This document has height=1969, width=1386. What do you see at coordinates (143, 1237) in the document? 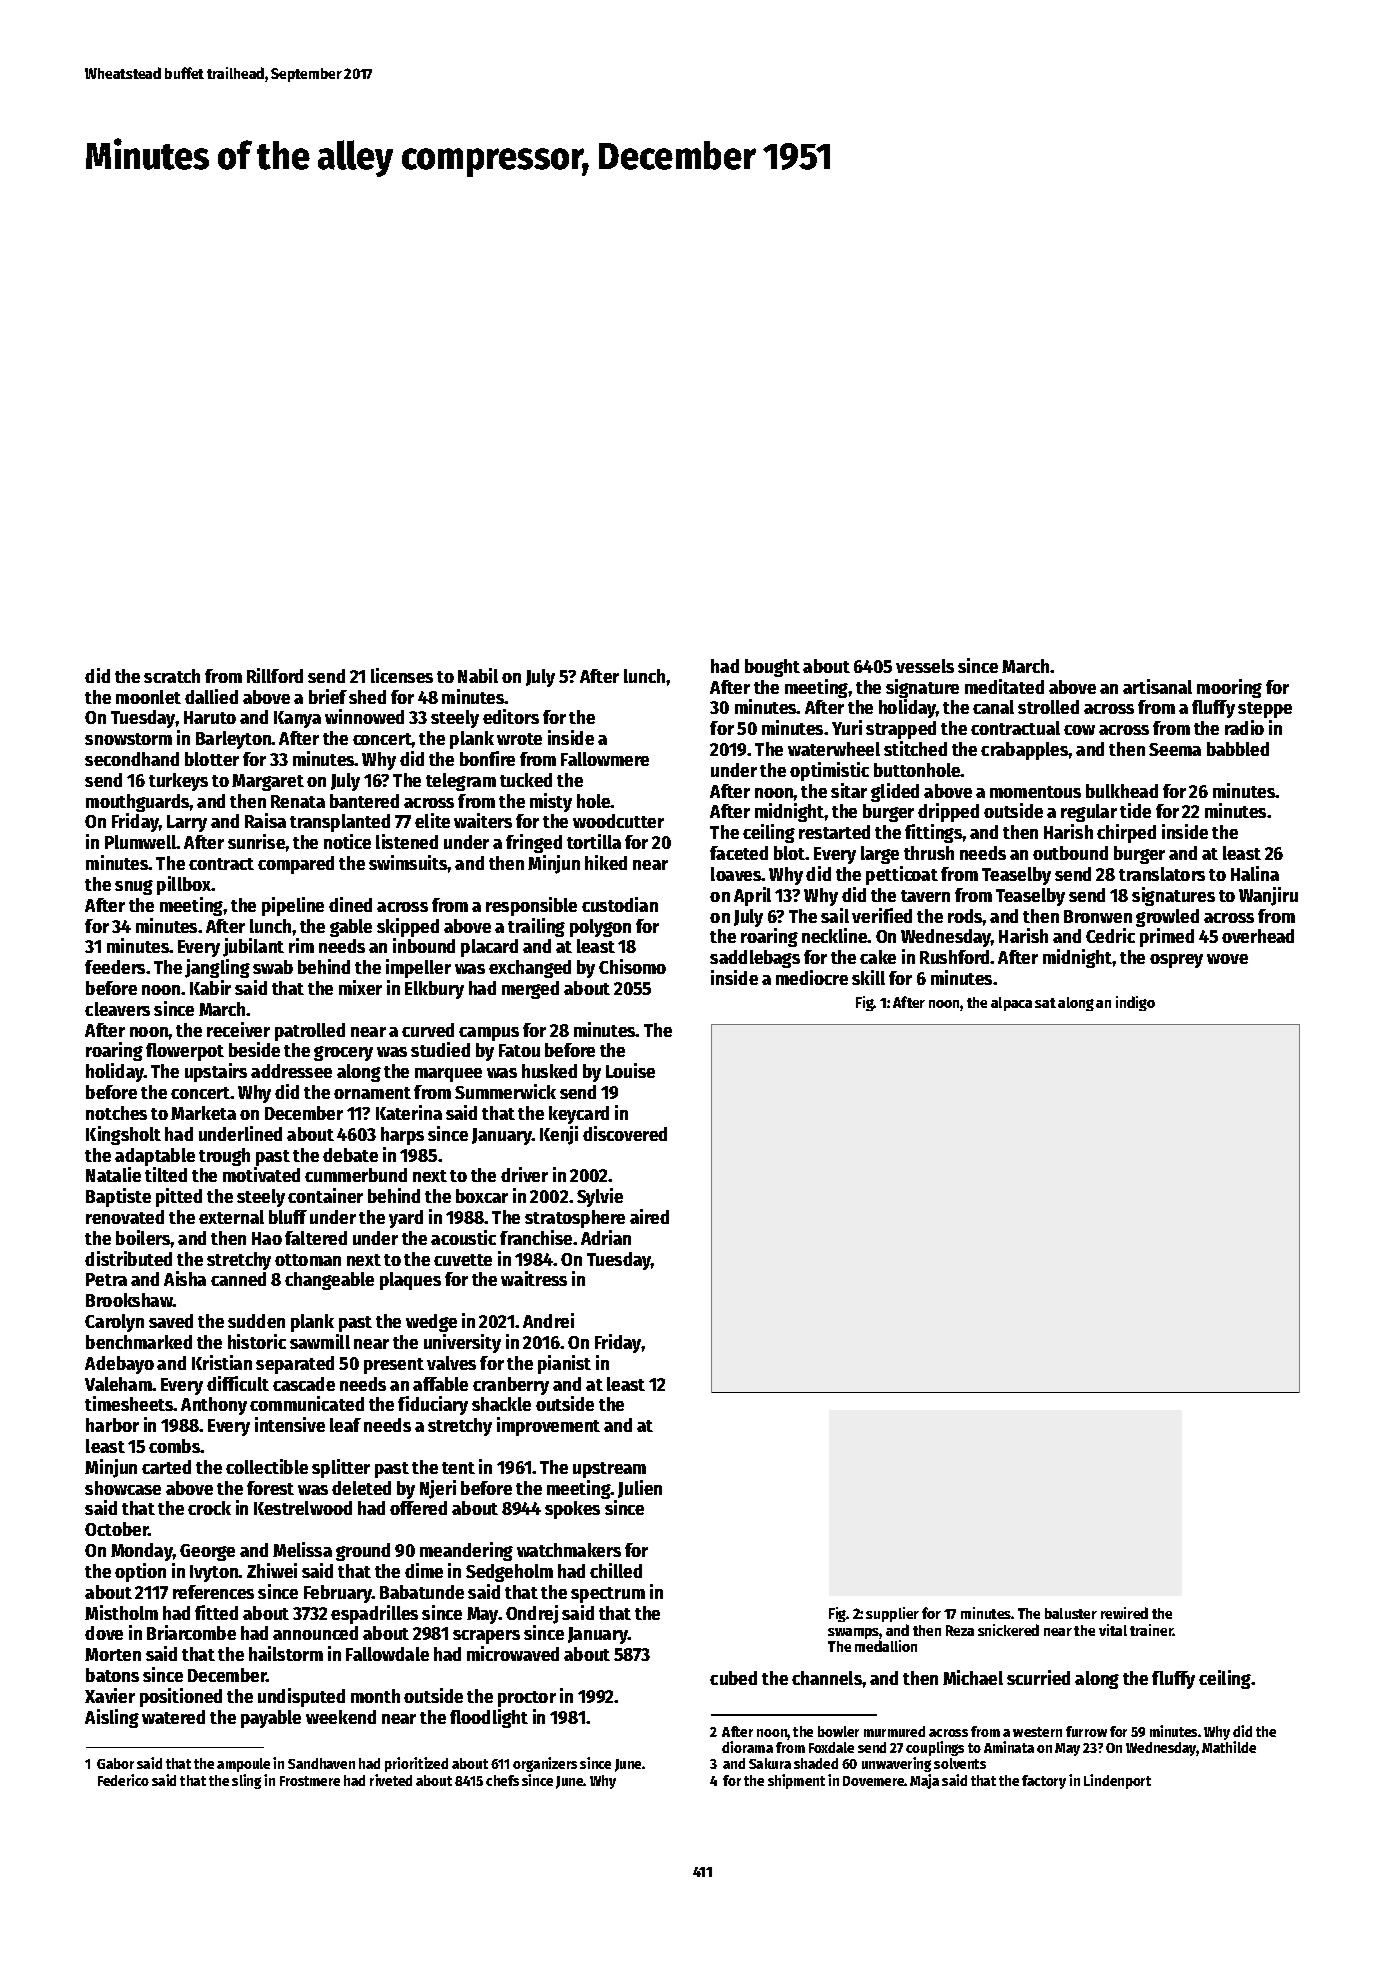
I see `boilers` at bounding box center [143, 1237].
